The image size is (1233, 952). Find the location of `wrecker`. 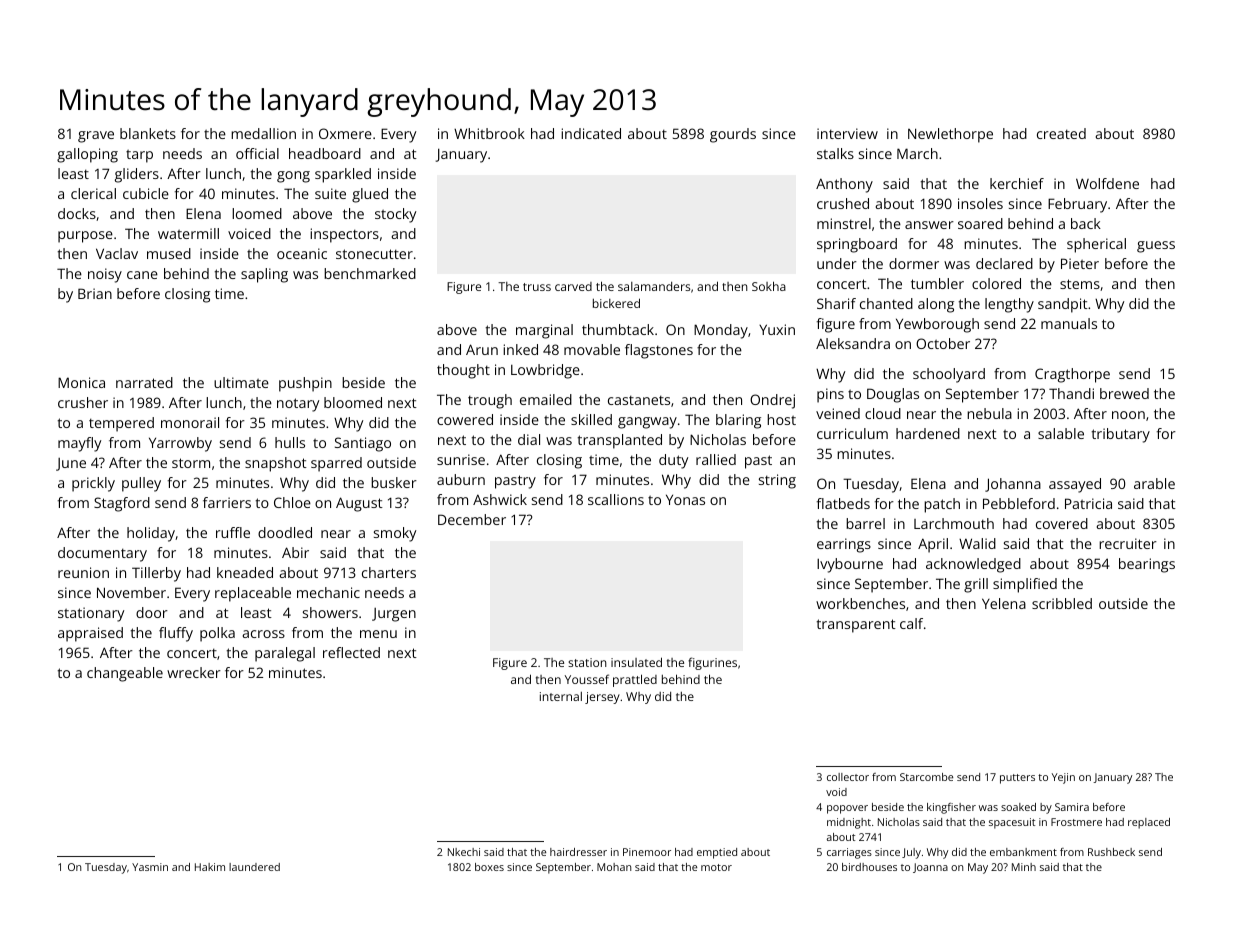

wrecker is located at coordinates (194, 672).
